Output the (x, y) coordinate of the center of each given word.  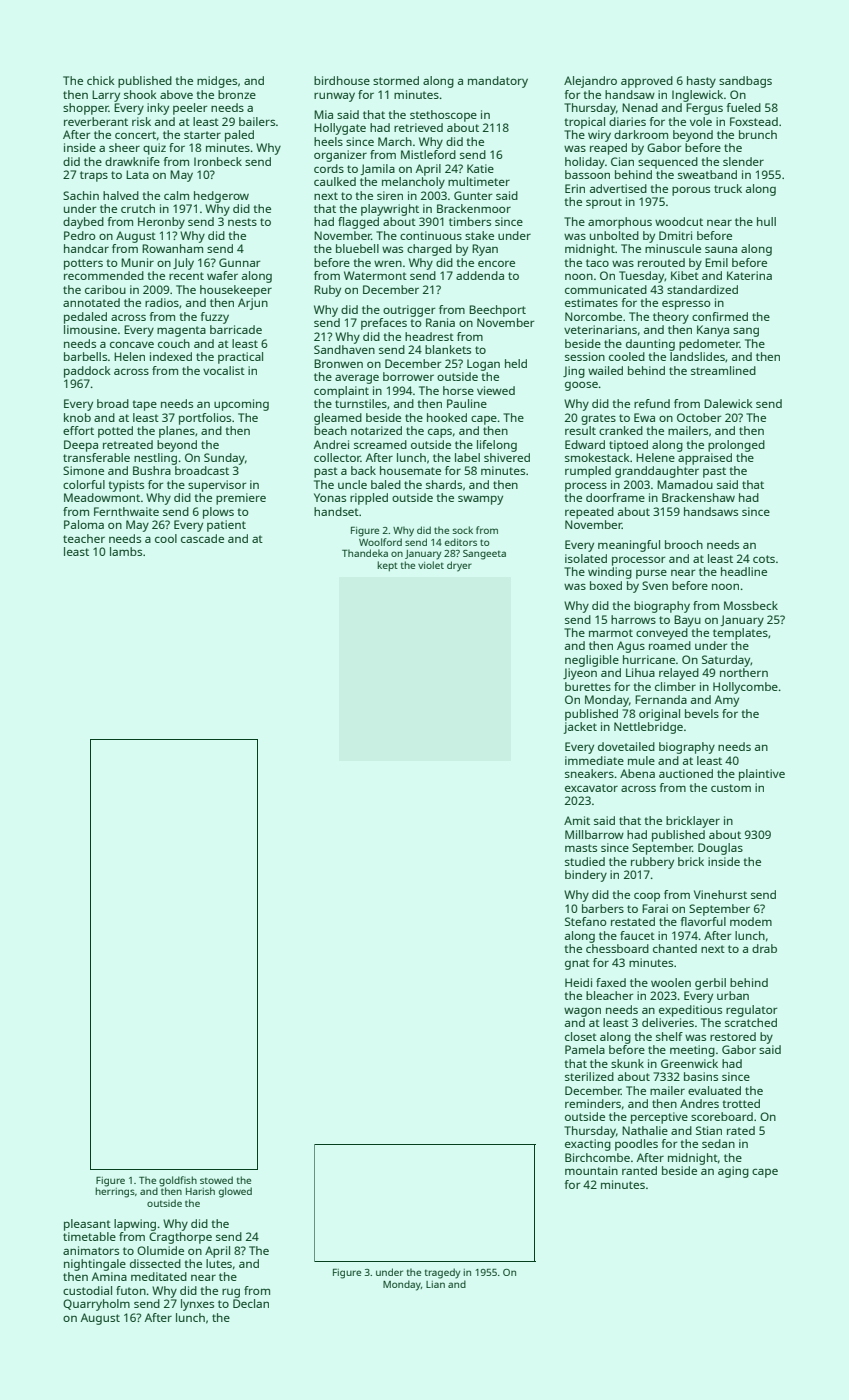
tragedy (442, 1273)
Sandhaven (344, 349)
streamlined (723, 370)
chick (101, 80)
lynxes (197, 1305)
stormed (396, 80)
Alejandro (590, 82)
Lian (435, 1284)
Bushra (152, 470)
